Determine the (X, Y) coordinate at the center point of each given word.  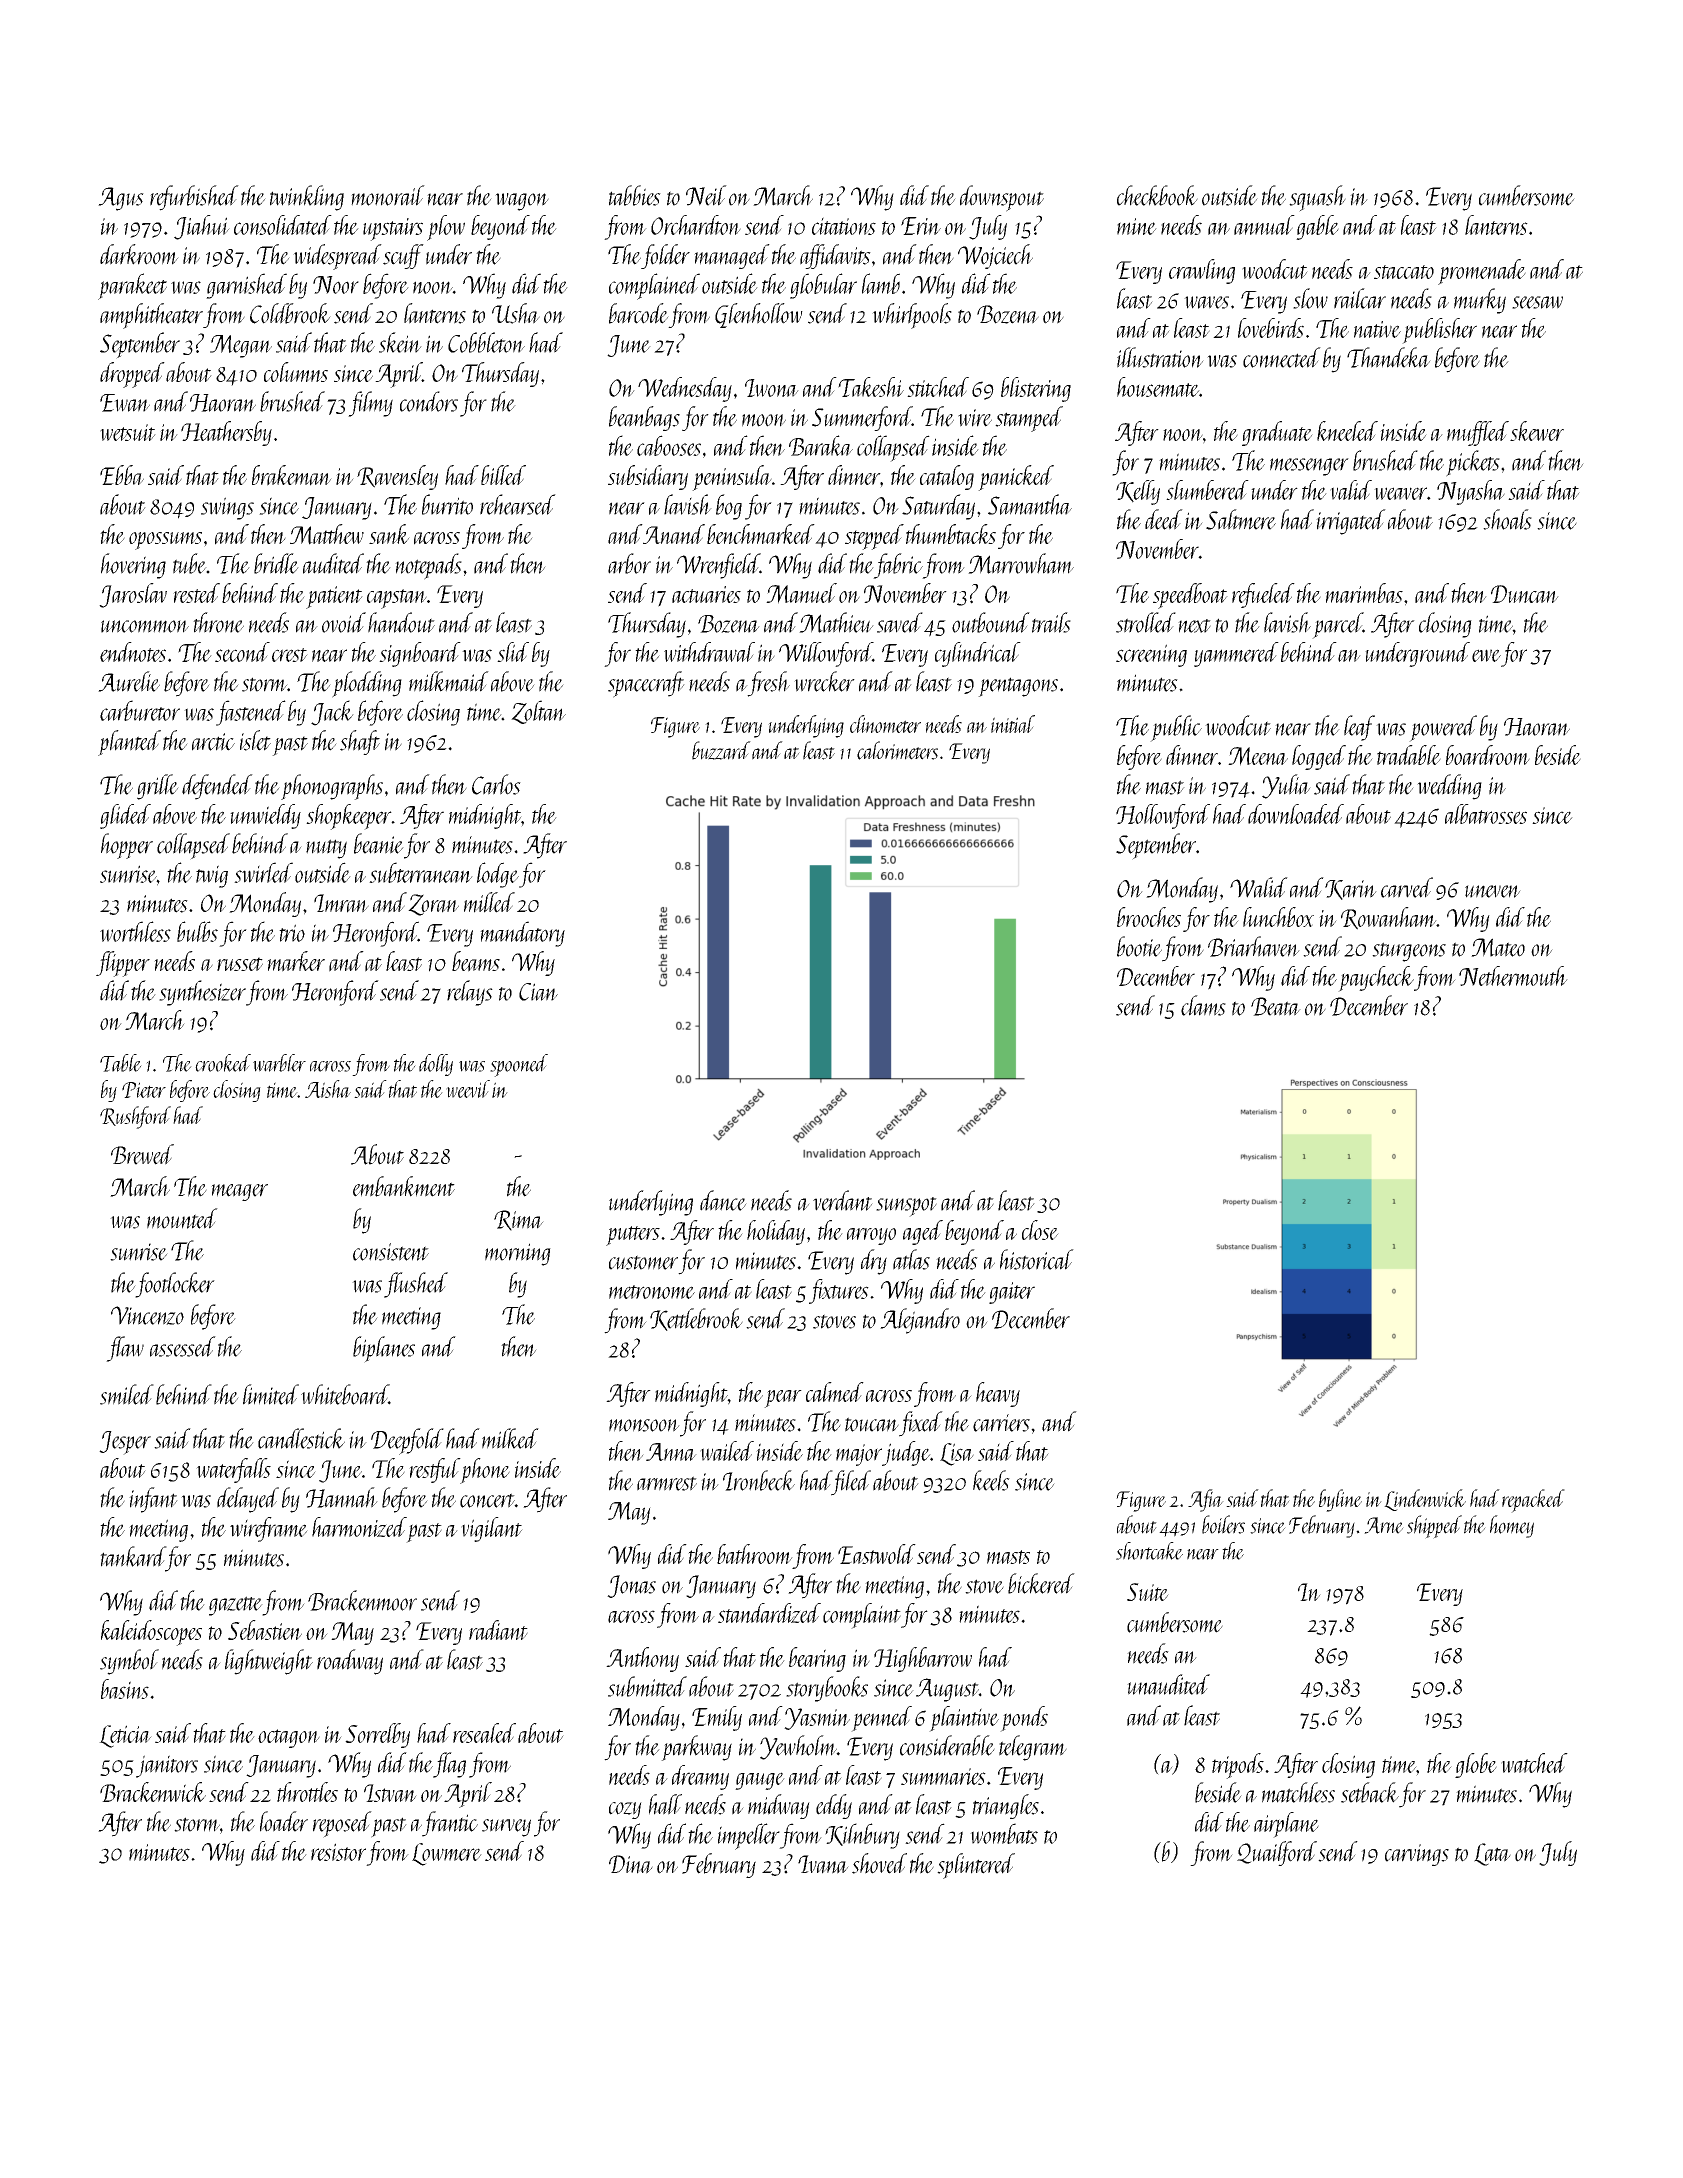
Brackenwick (153, 1792)
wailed (727, 1451)
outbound (991, 622)
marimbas (1364, 593)
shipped (1434, 1527)
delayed (248, 1500)
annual (1264, 225)
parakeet (132, 286)
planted (129, 743)
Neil (706, 195)
